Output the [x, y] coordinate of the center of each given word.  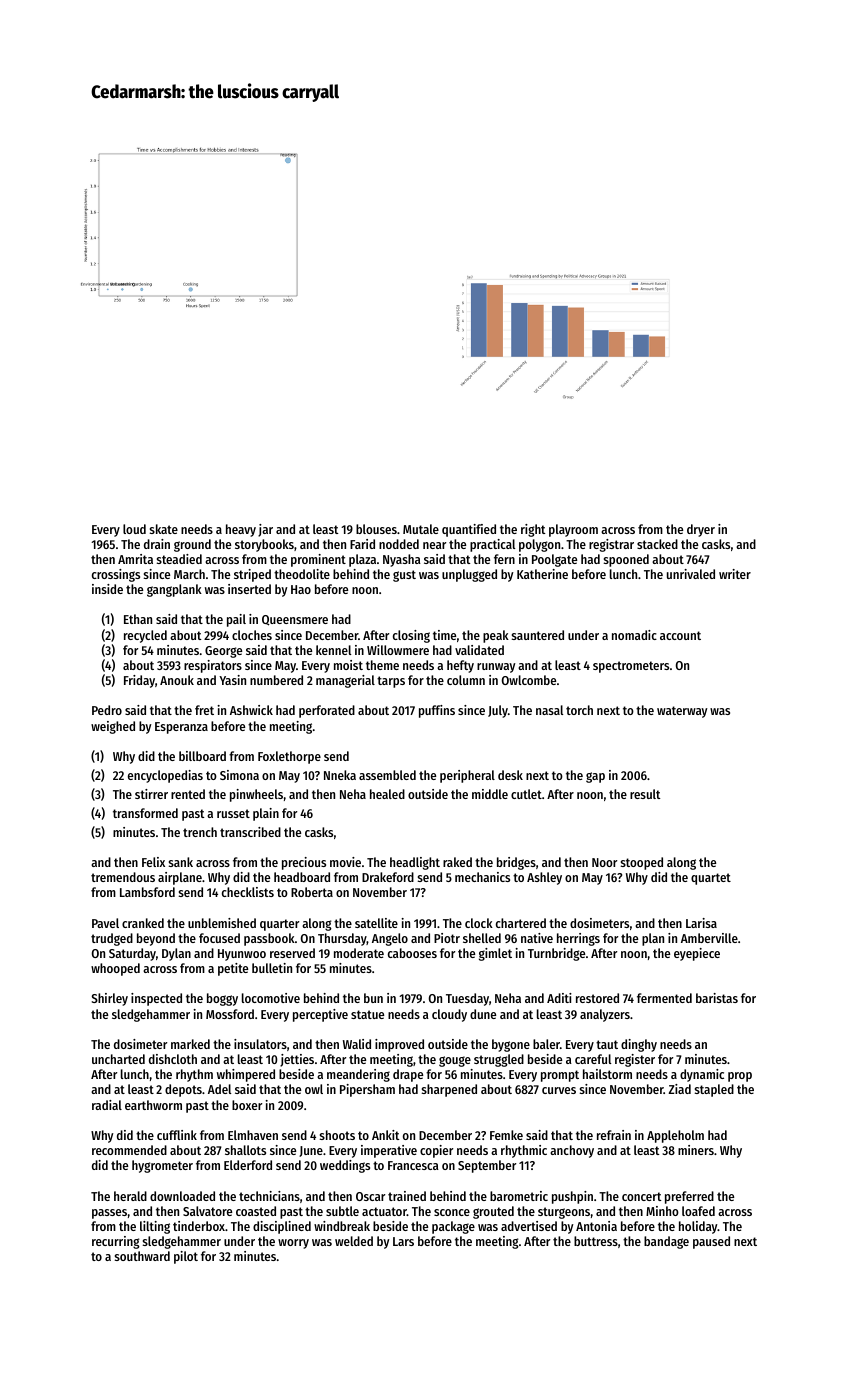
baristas [717, 998]
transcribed [250, 832]
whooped [115, 969]
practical [492, 545]
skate [164, 529]
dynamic [702, 1075]
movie [345, 862]
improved [399, 1045]
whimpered [246, 1075]
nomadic [634, 635]
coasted [256, 1211]
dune [483, 1014]
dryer [701, 530]
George [223, 652]
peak [496, 636]
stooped [642, 863]
